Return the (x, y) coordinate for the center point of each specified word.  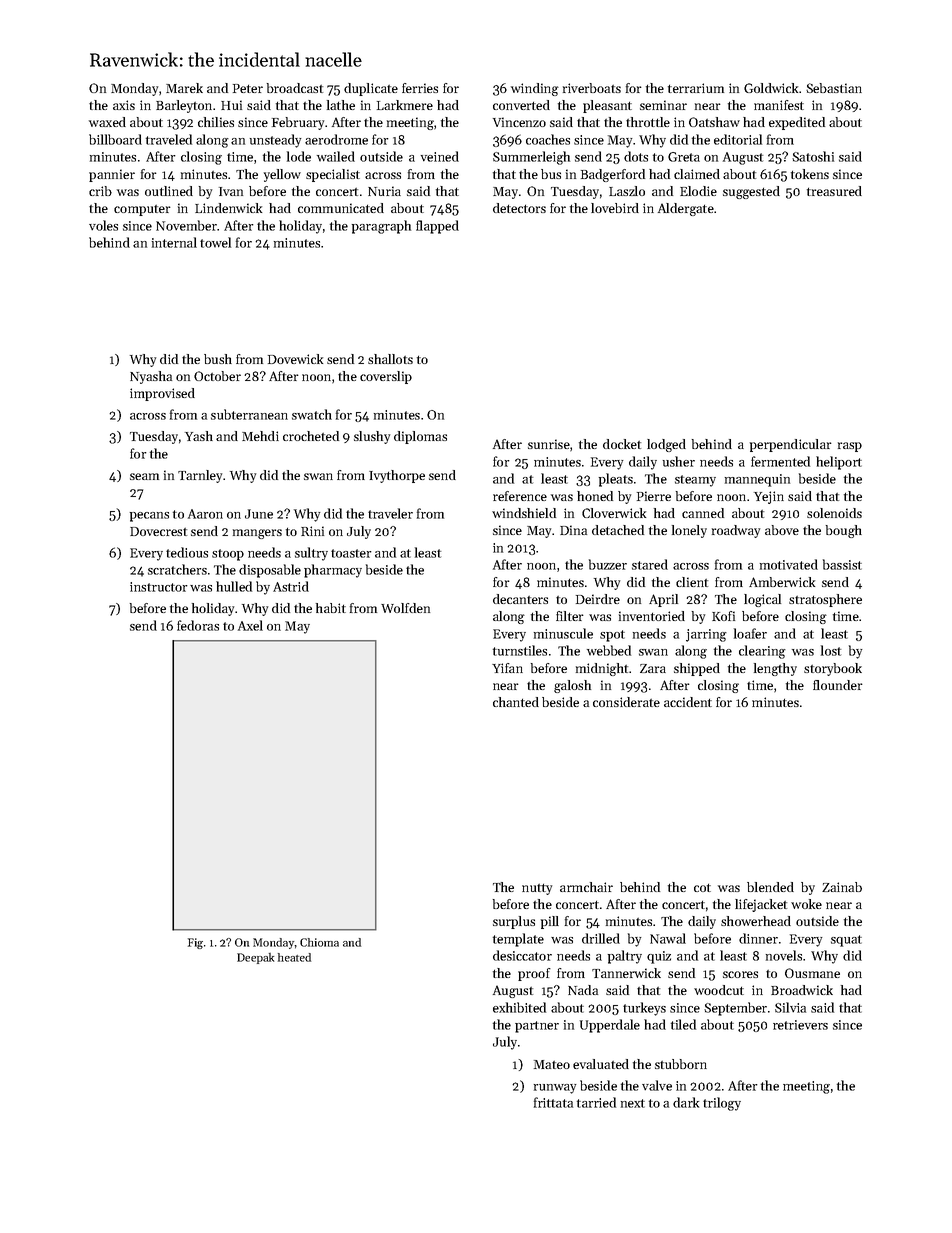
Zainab (842, 887)
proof (534, 974)
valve (657, 1085)
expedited (797, 123)
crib (100, 191)
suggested (751, 192)
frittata (553, 1102)
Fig (195, 943)
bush (218, 359)
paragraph (381, 227)
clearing (762, 652)
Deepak (255, 958)
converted (521, 105)
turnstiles (520, 650)
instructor (159, 587)
